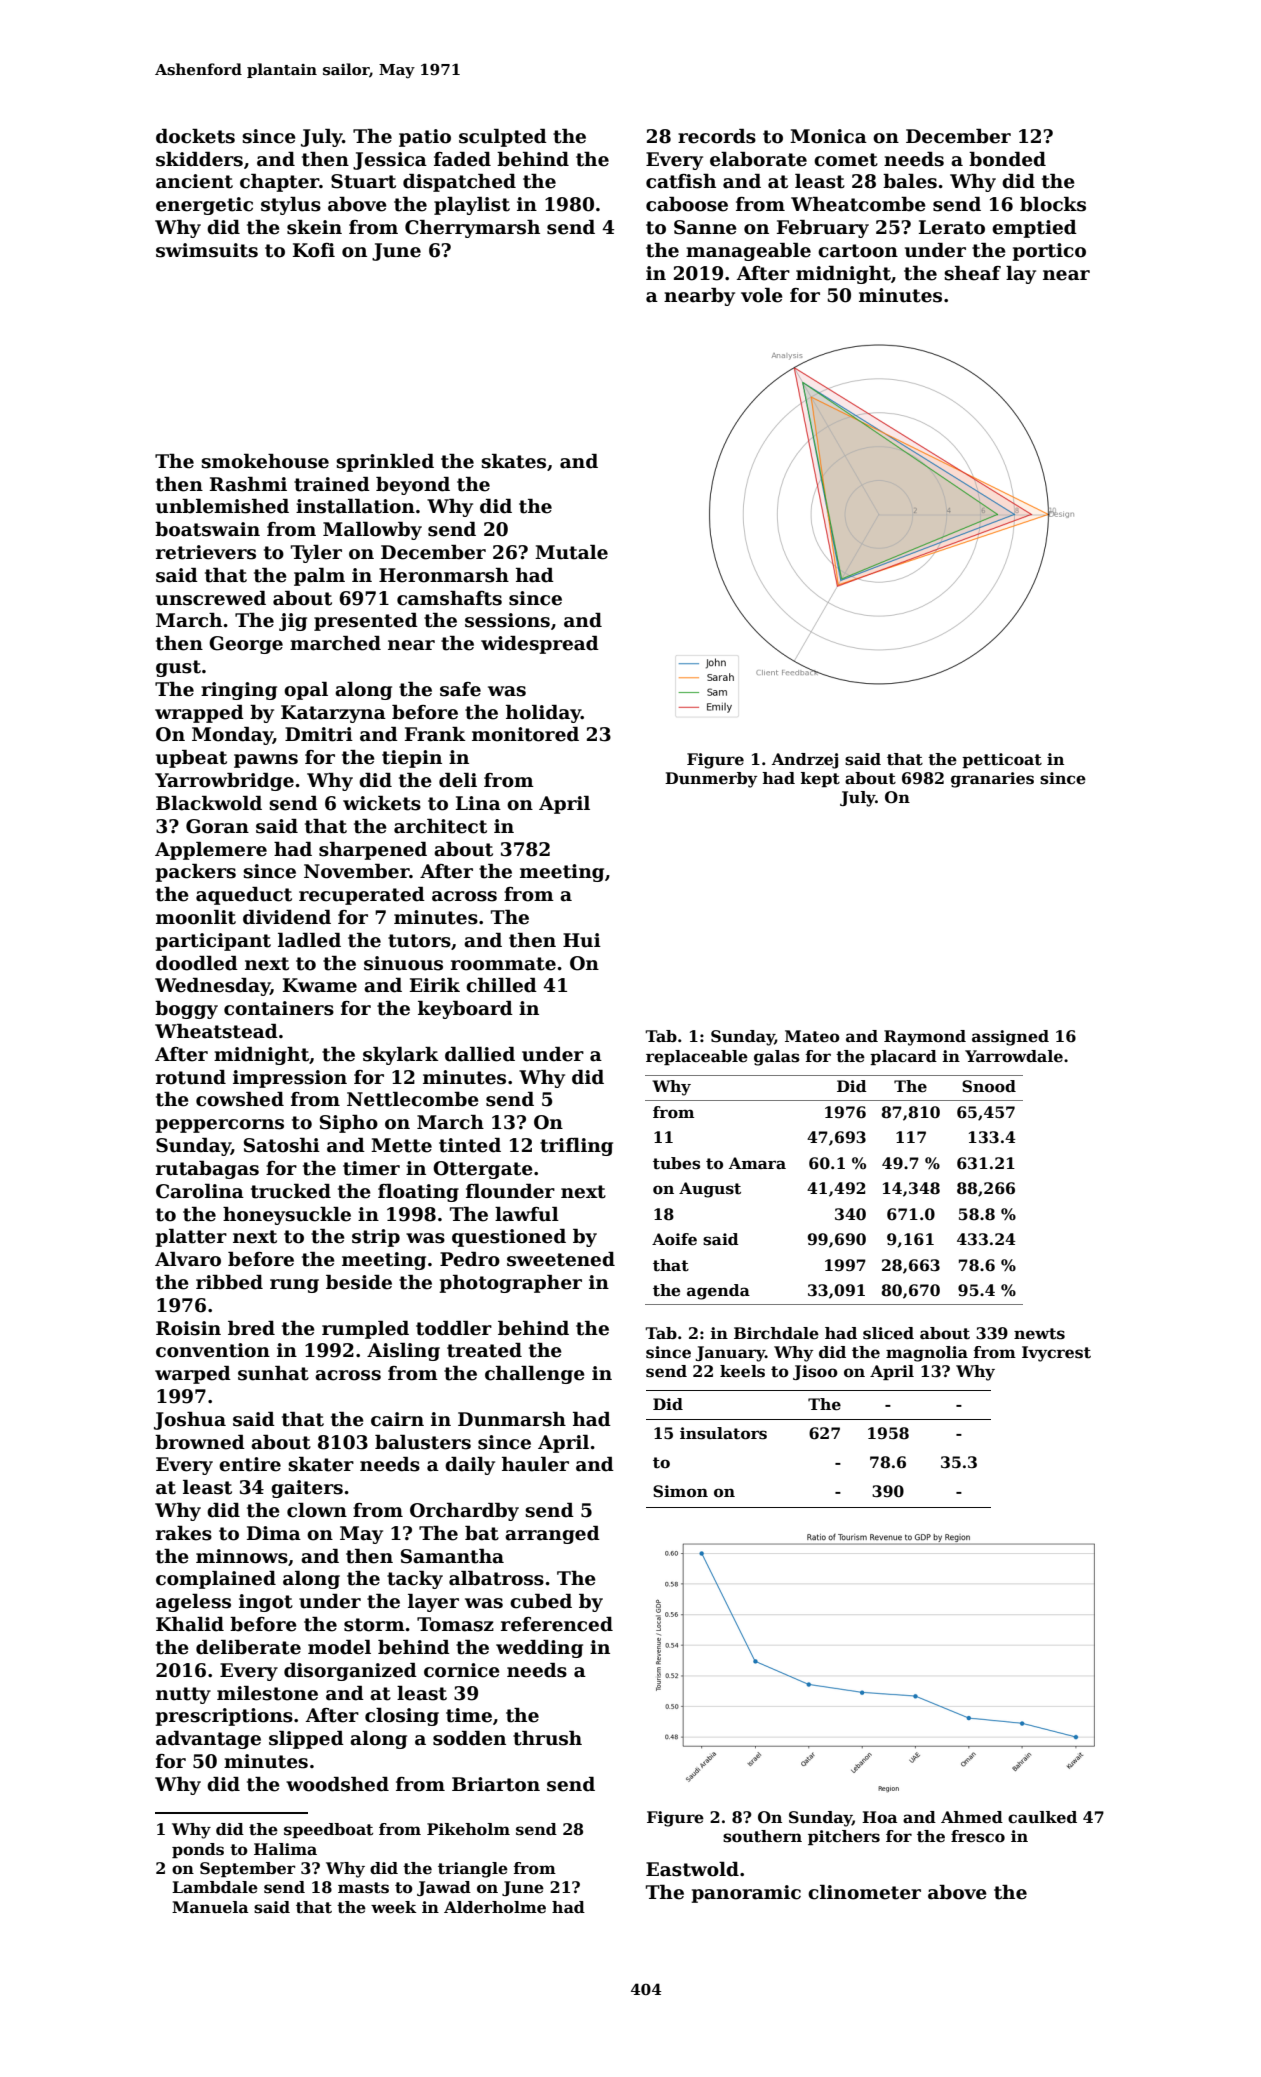 The image size is (1261, 2077). I want to click on Yarrowdale, so click(1014, 1056).
